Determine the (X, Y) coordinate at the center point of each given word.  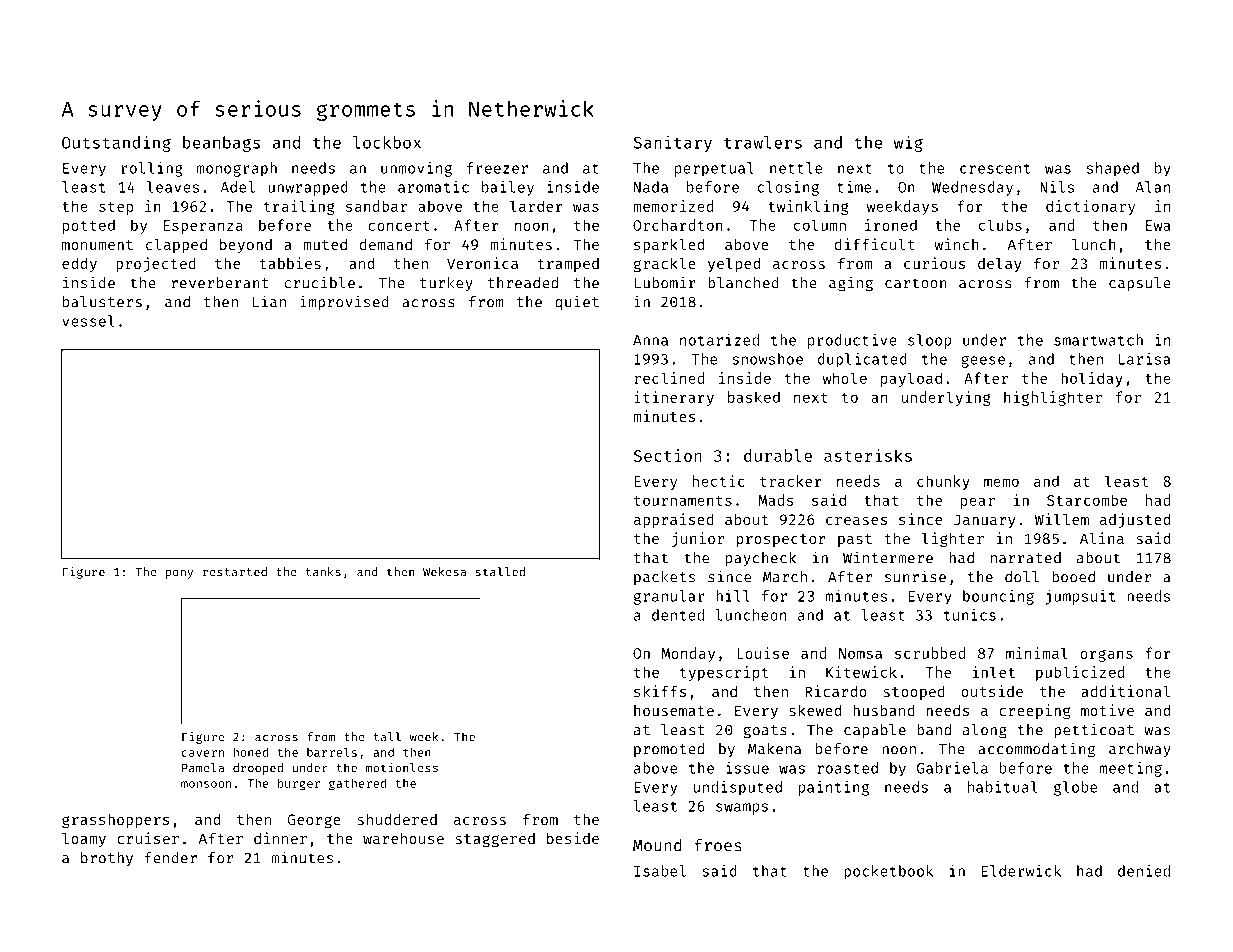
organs (1106, 656)
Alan (1153, 187)
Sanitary (673, 144)
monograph (237, 169)
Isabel (660, 871)
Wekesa (444, 572)
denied (1144, 871)
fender (170, 858)
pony (179, 574)
